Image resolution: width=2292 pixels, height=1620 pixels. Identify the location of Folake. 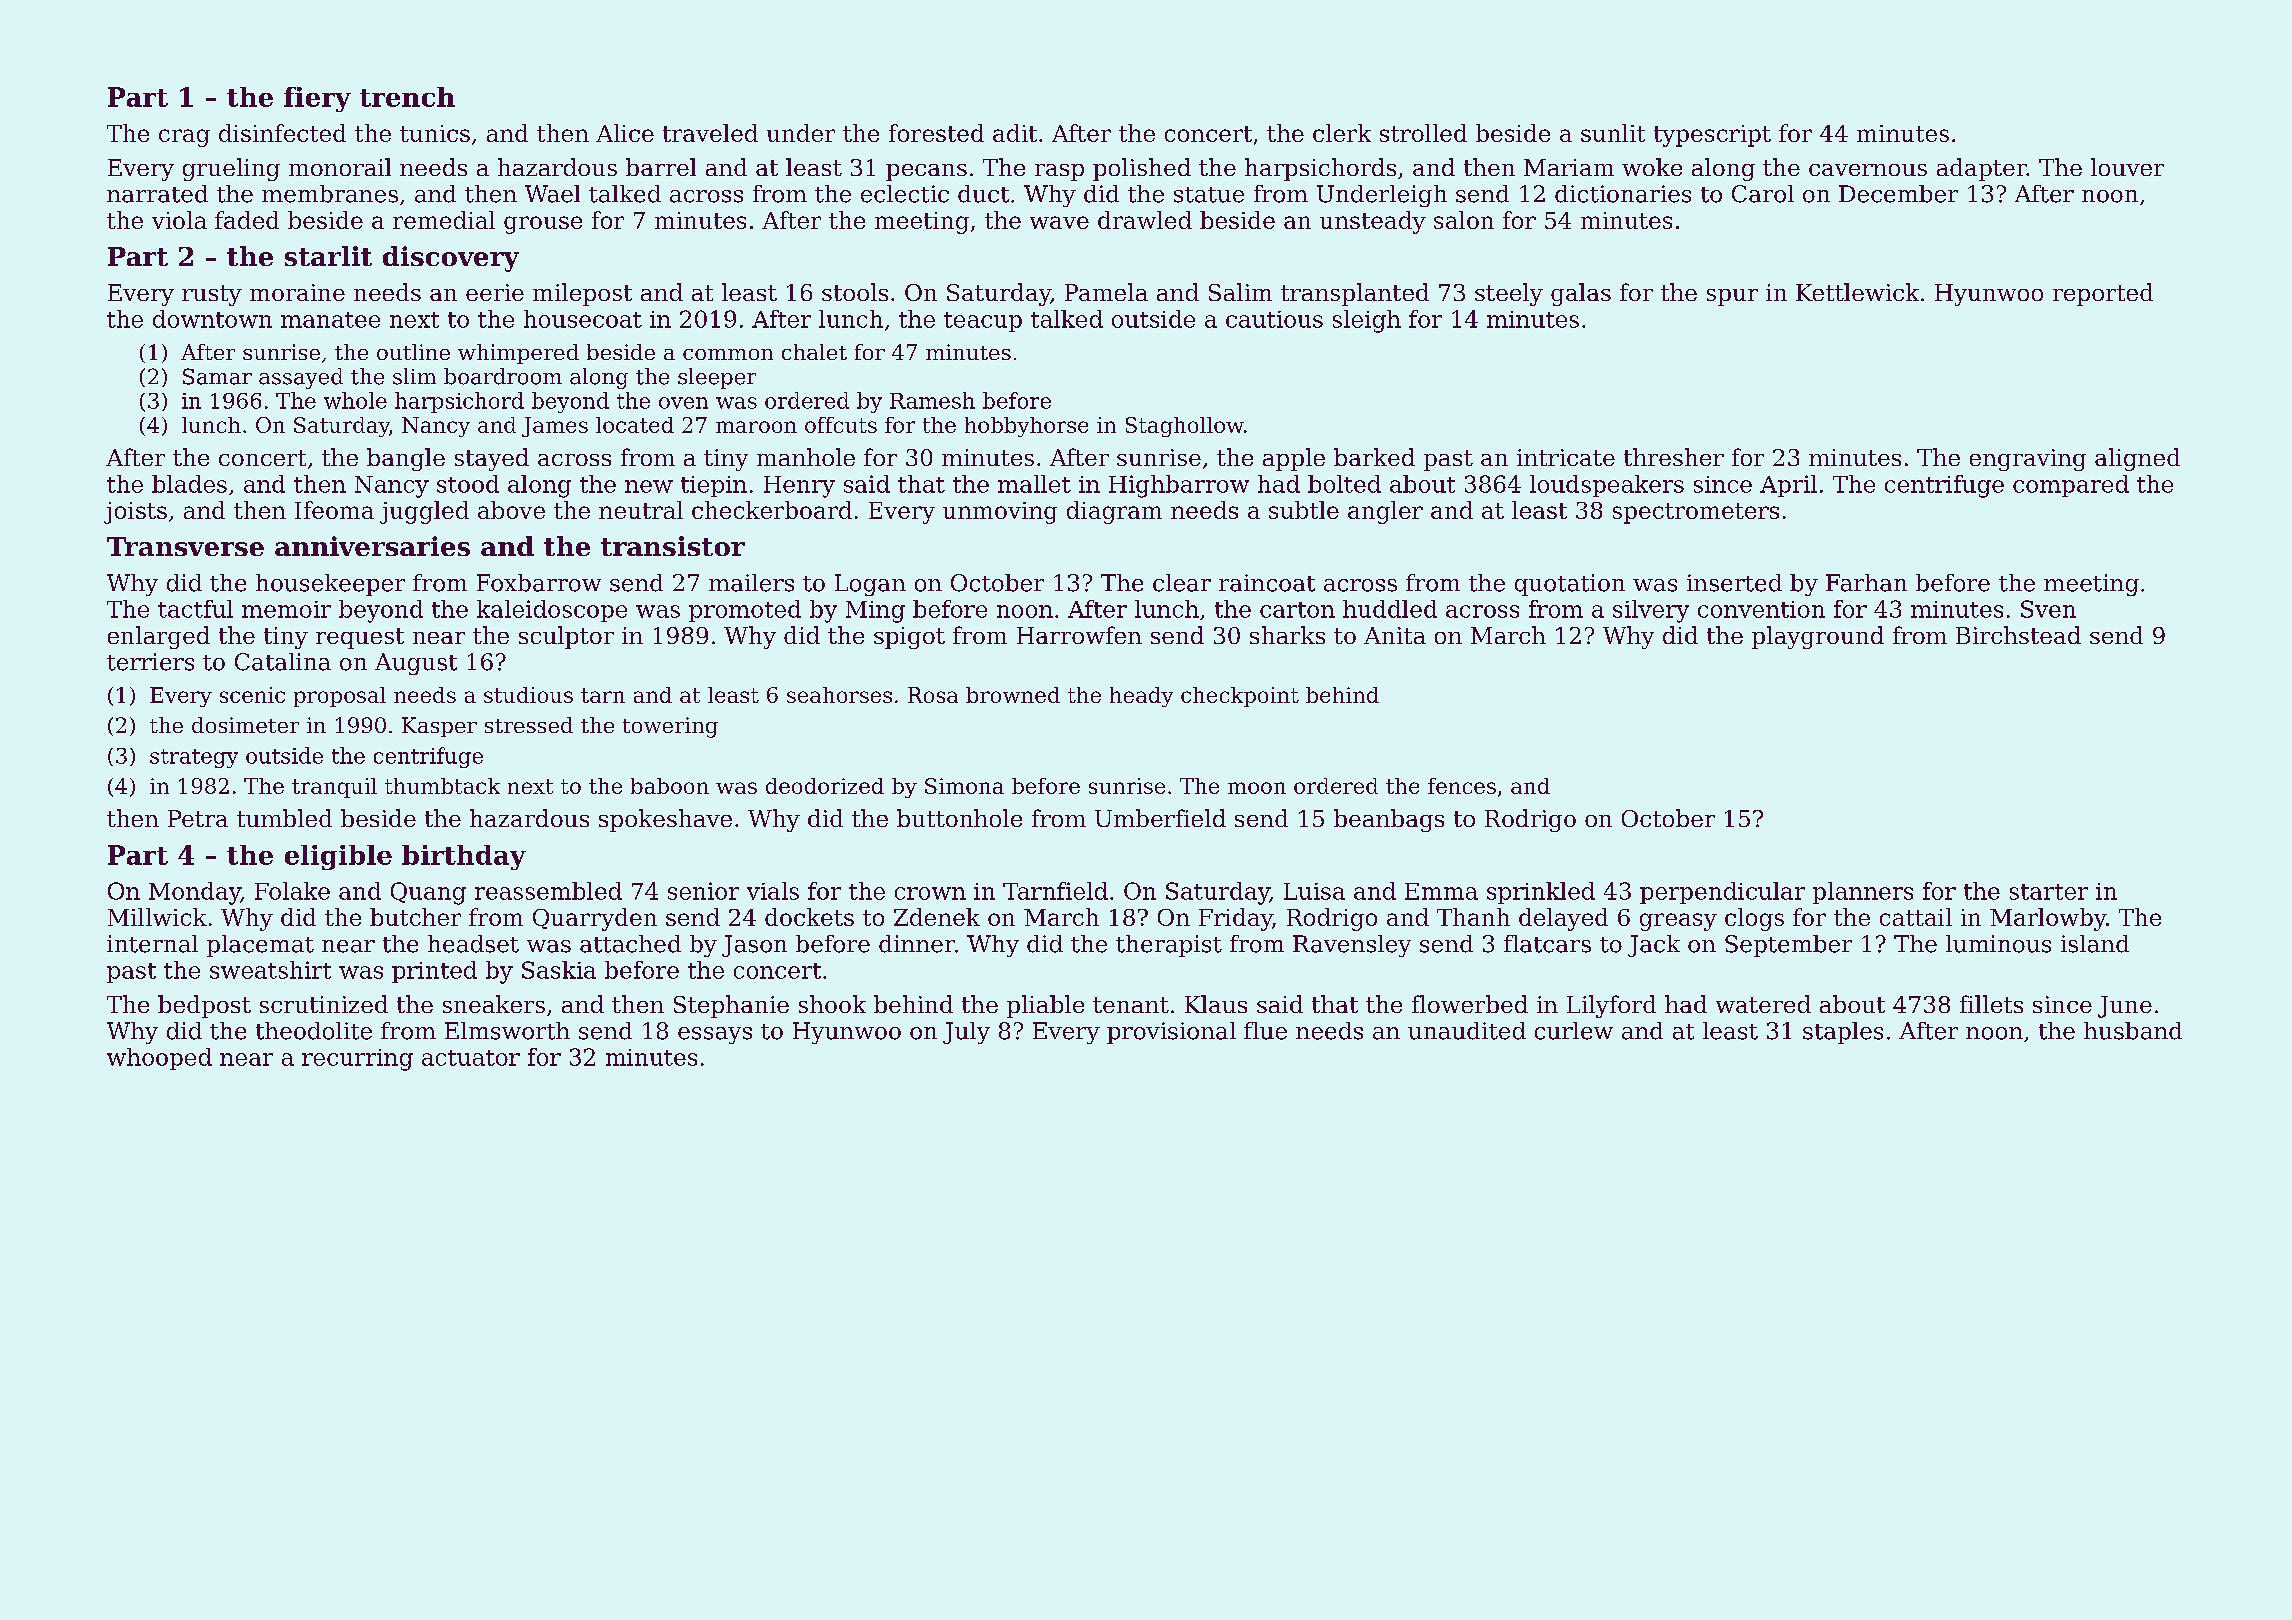
(292, 891).
